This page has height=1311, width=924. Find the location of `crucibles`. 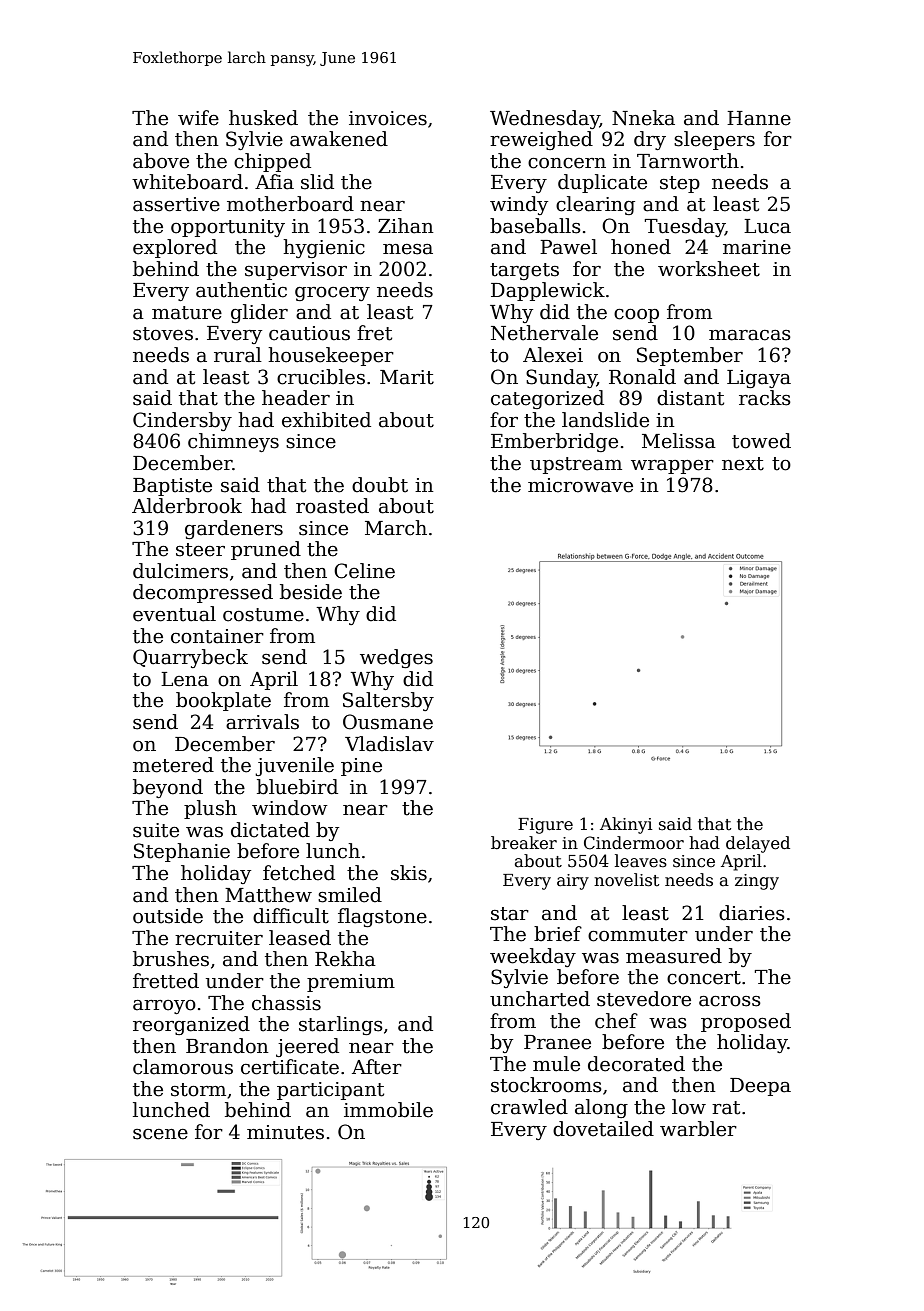

crucibles is located at coordinates (321, 377).
